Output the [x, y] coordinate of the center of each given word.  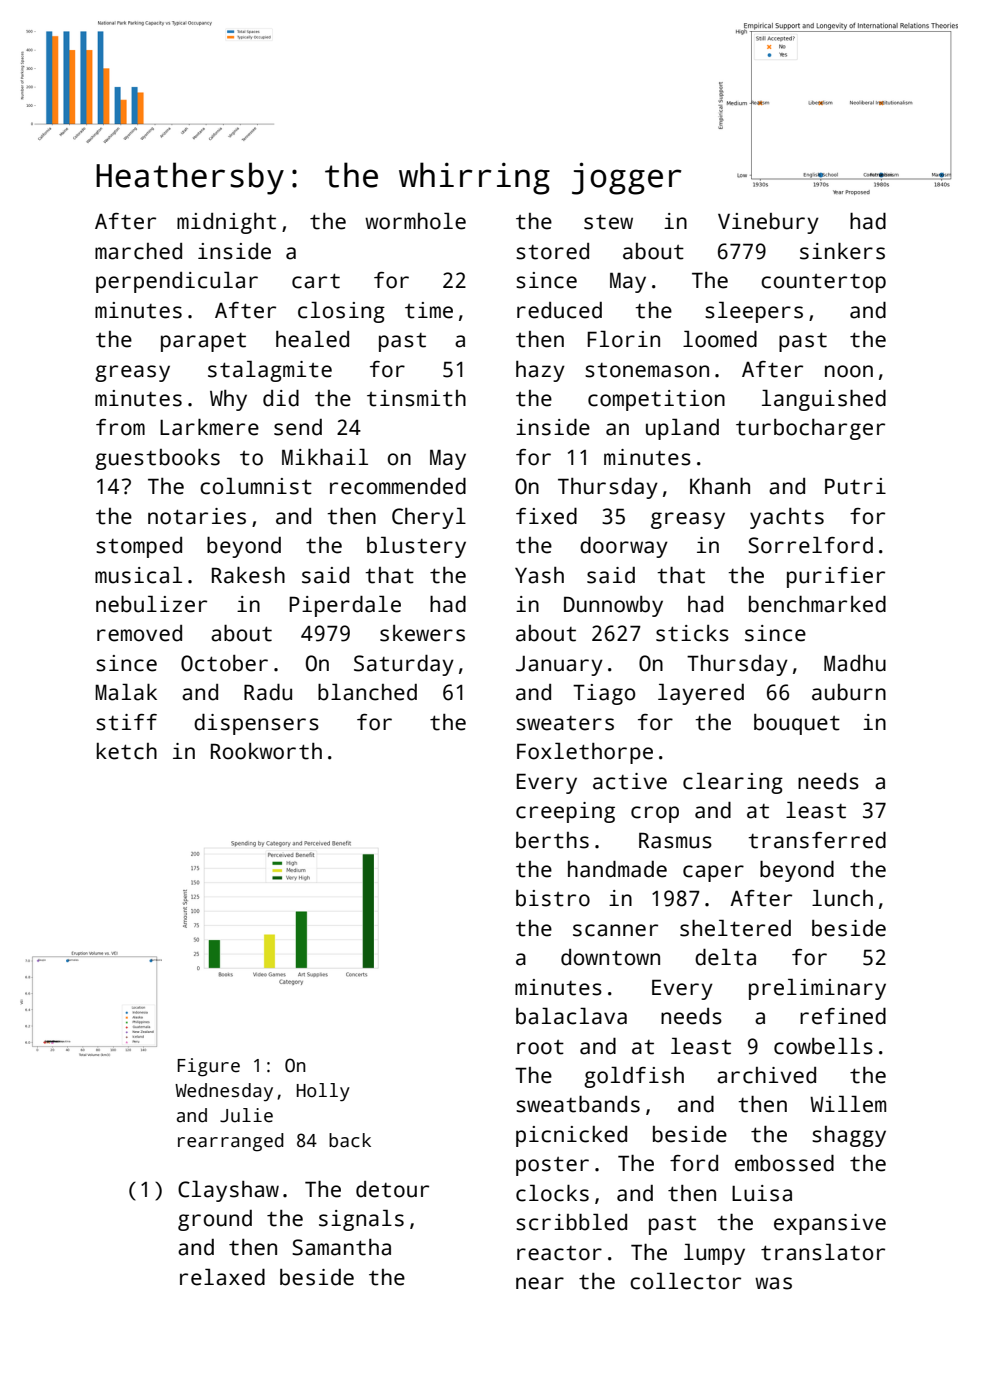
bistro [553, 898]
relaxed [222, 1277]
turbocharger [810, 429]
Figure [208, 1067]
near [540, 1283]
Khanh [720, 486]
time [429, 310]
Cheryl [429, 518]
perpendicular [177, 282]
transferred [817, 840]
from [120, 427]
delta [725, 957]
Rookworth [266, 751]
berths [552, 840]
